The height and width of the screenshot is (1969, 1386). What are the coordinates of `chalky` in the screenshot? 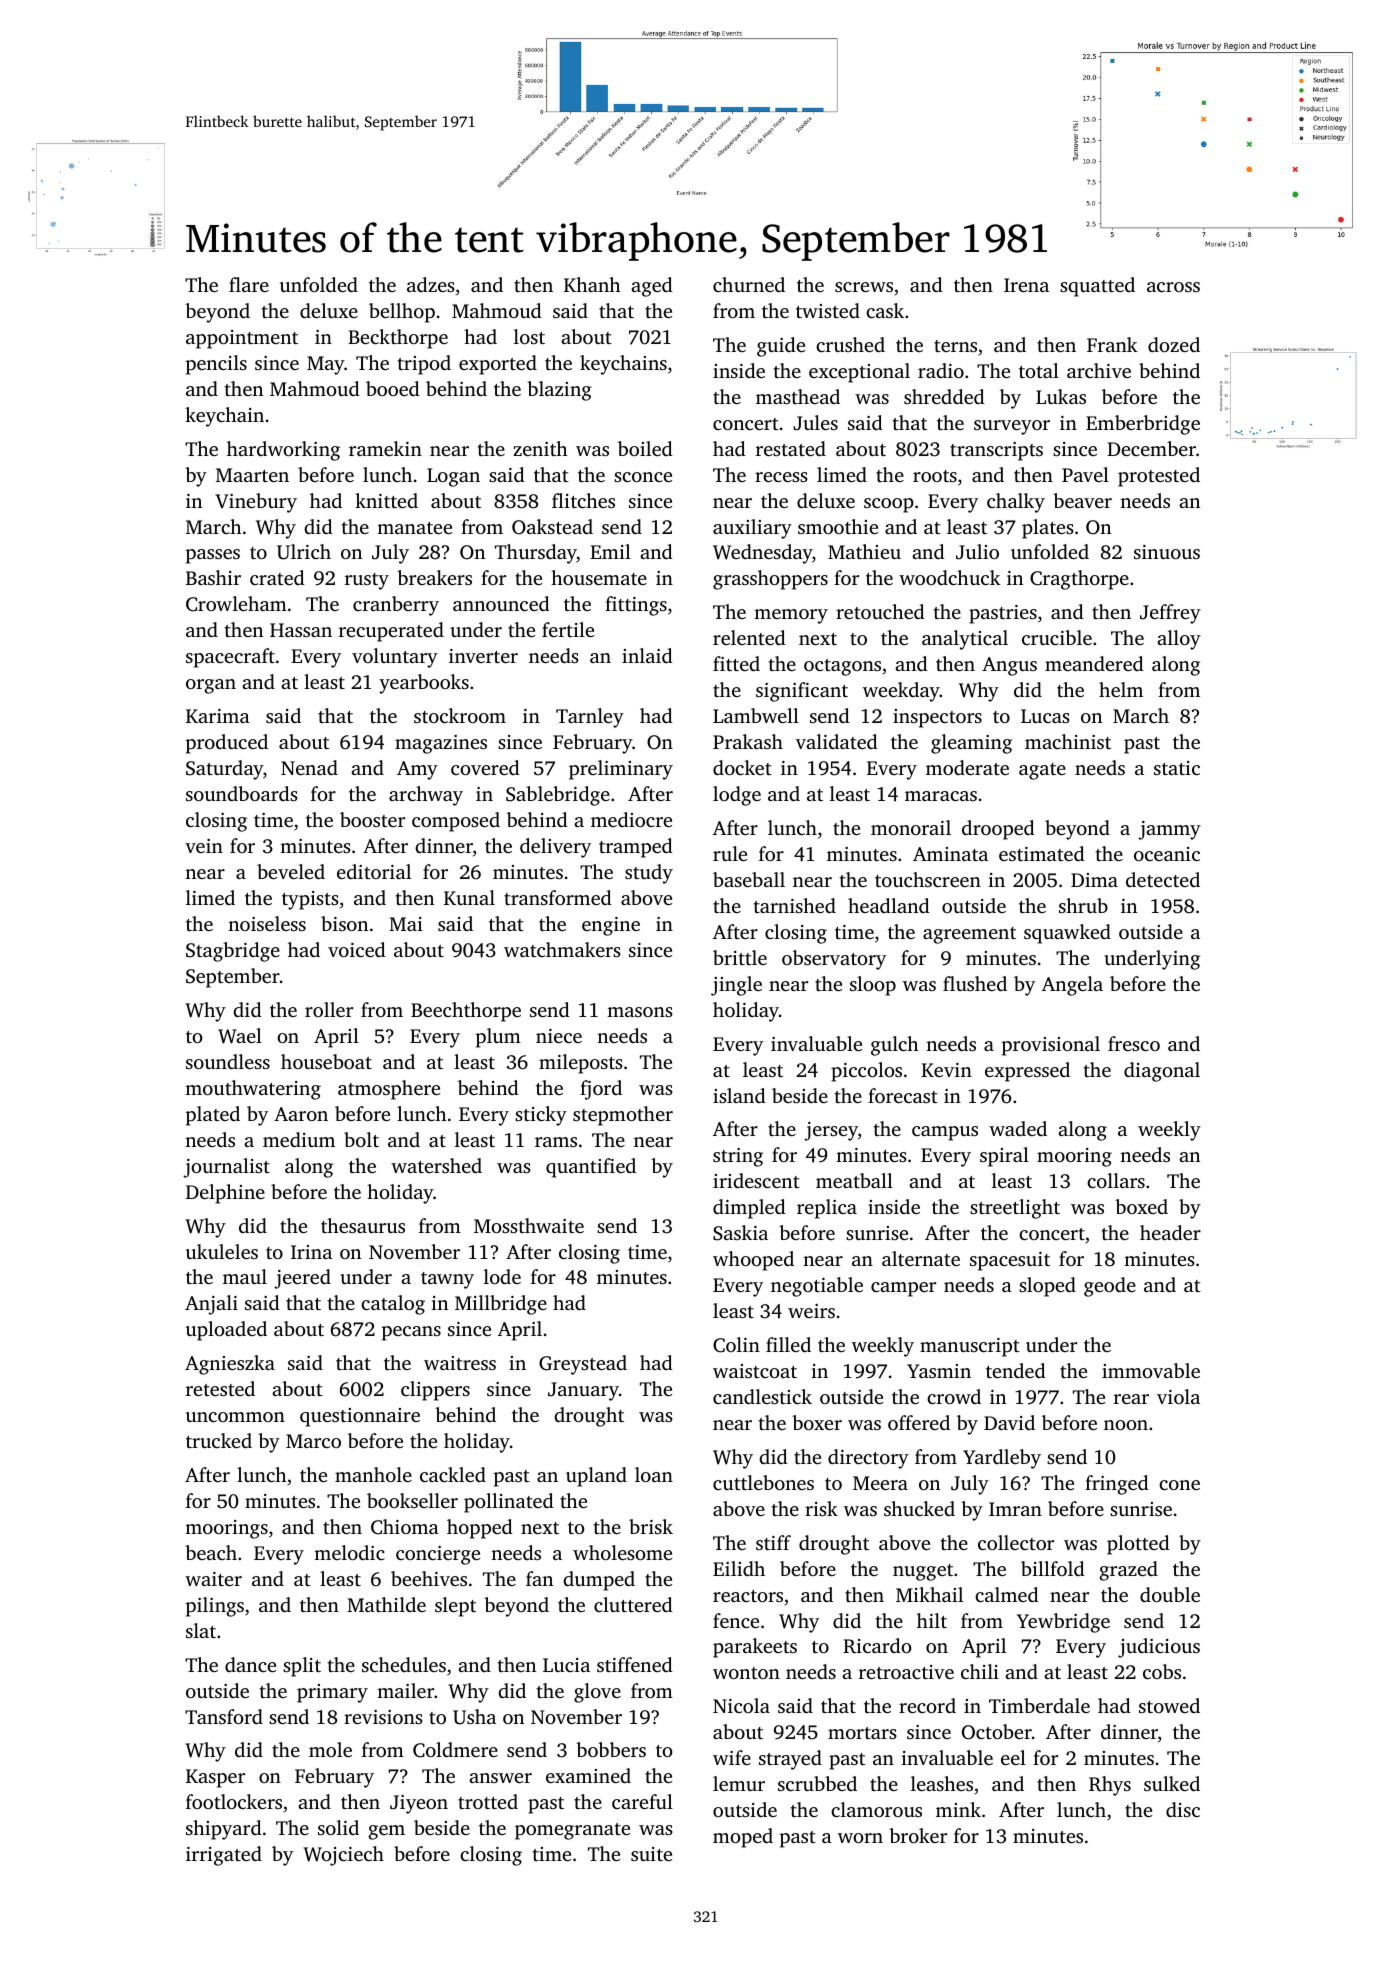 It's located at (1016, 503).
